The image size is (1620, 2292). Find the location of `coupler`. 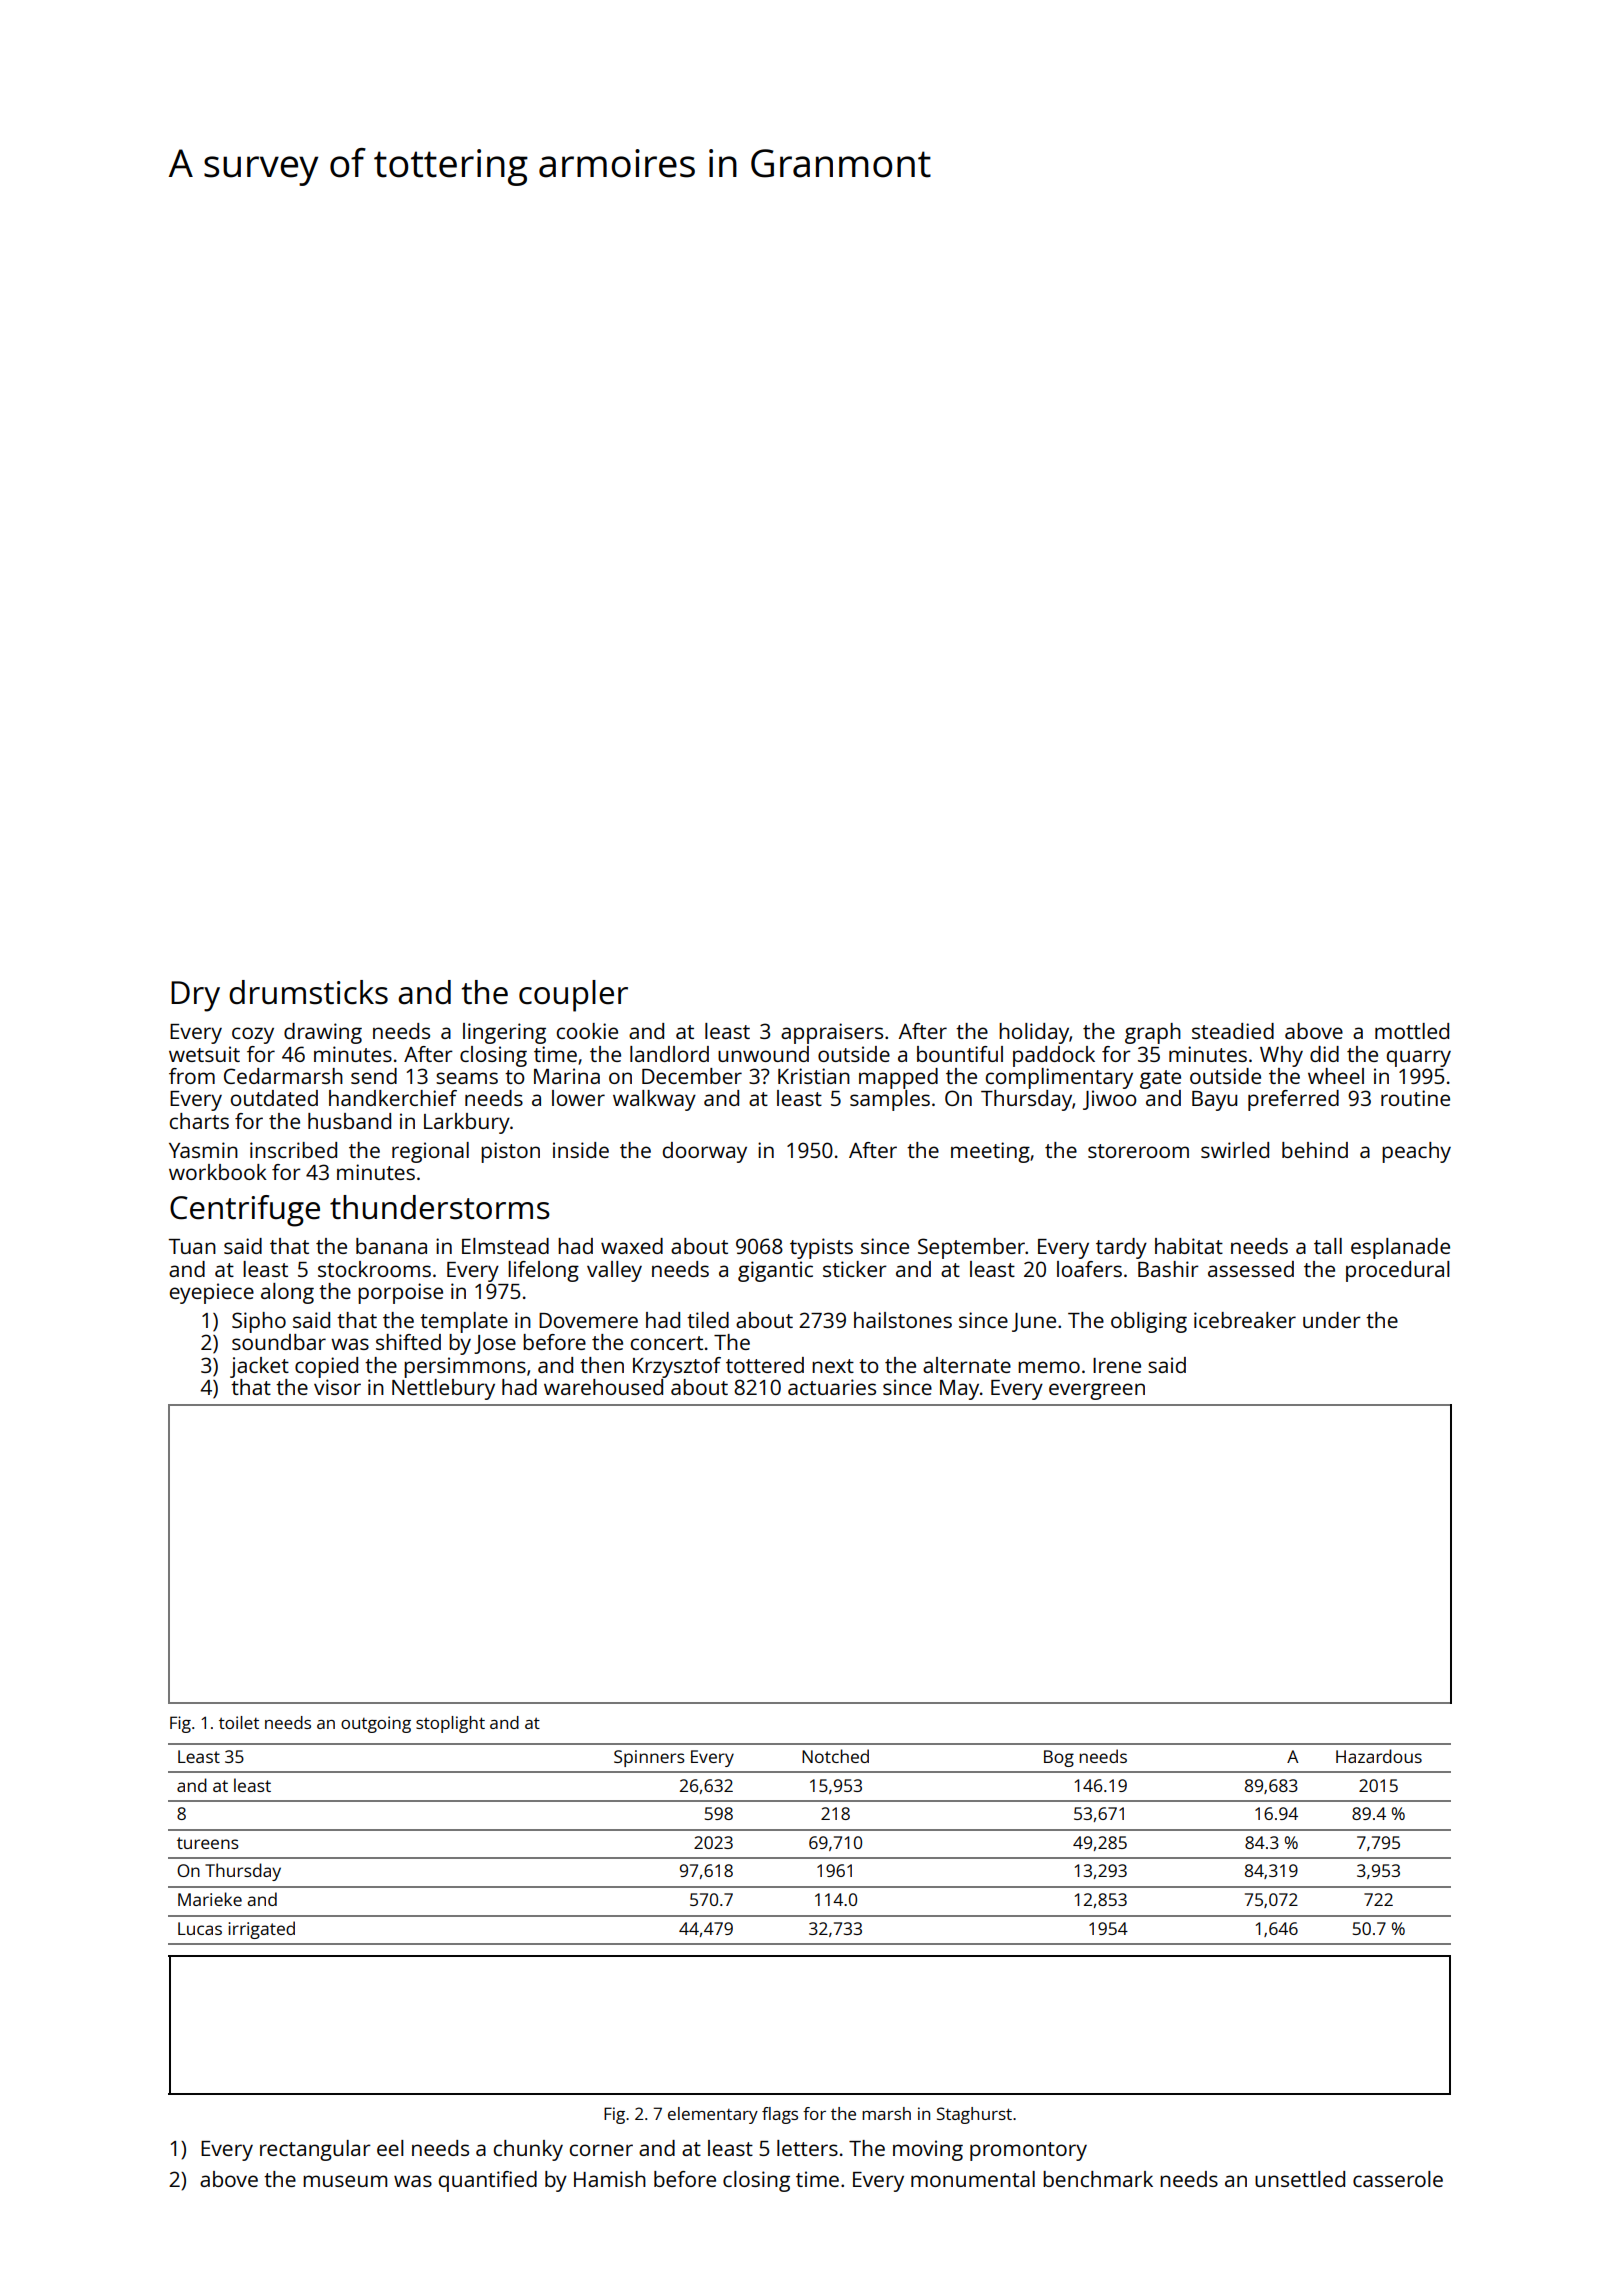

coupler is located at coordinates (573, 996).
